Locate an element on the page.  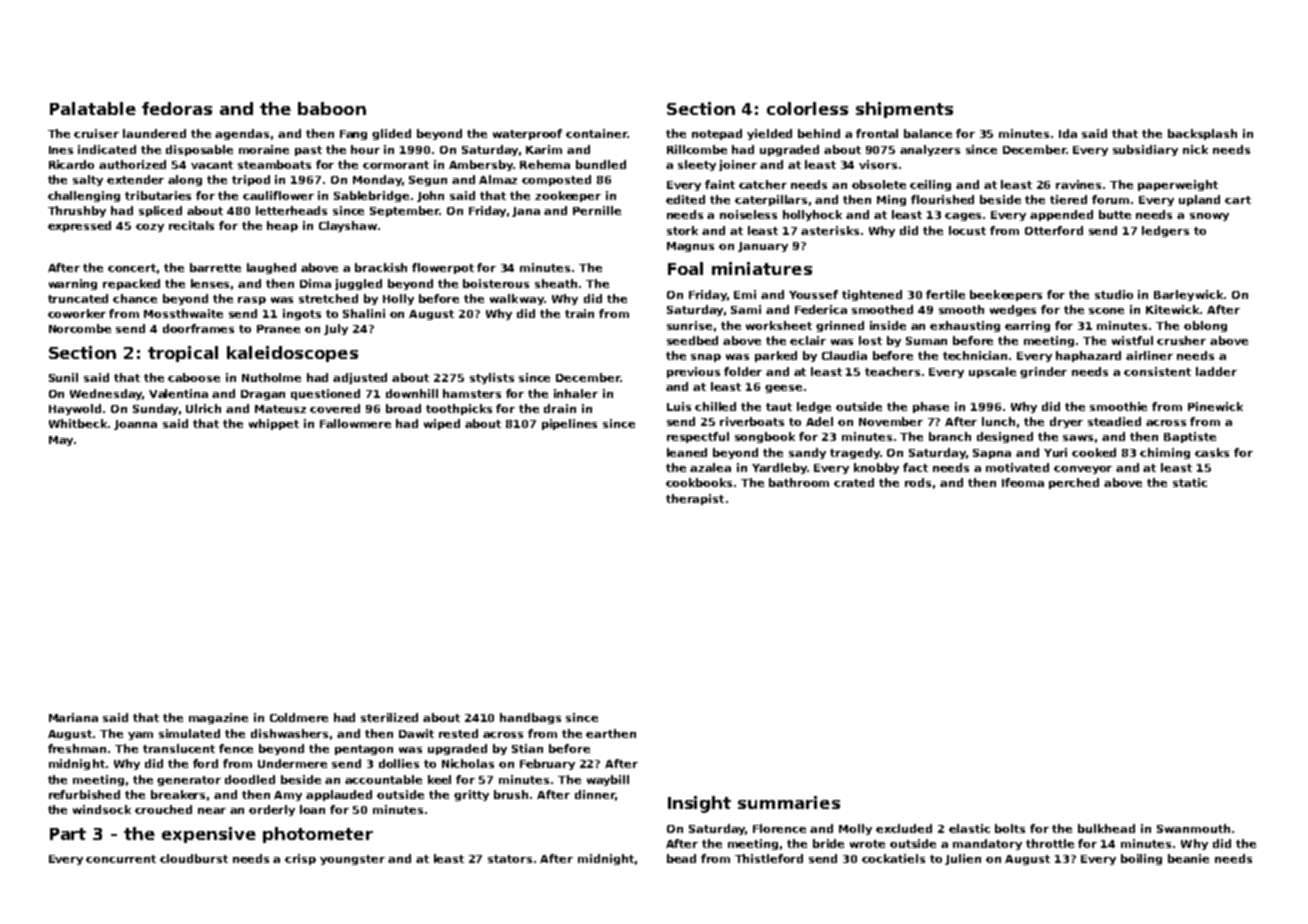
baboon is located at coordinates (332, 108).
